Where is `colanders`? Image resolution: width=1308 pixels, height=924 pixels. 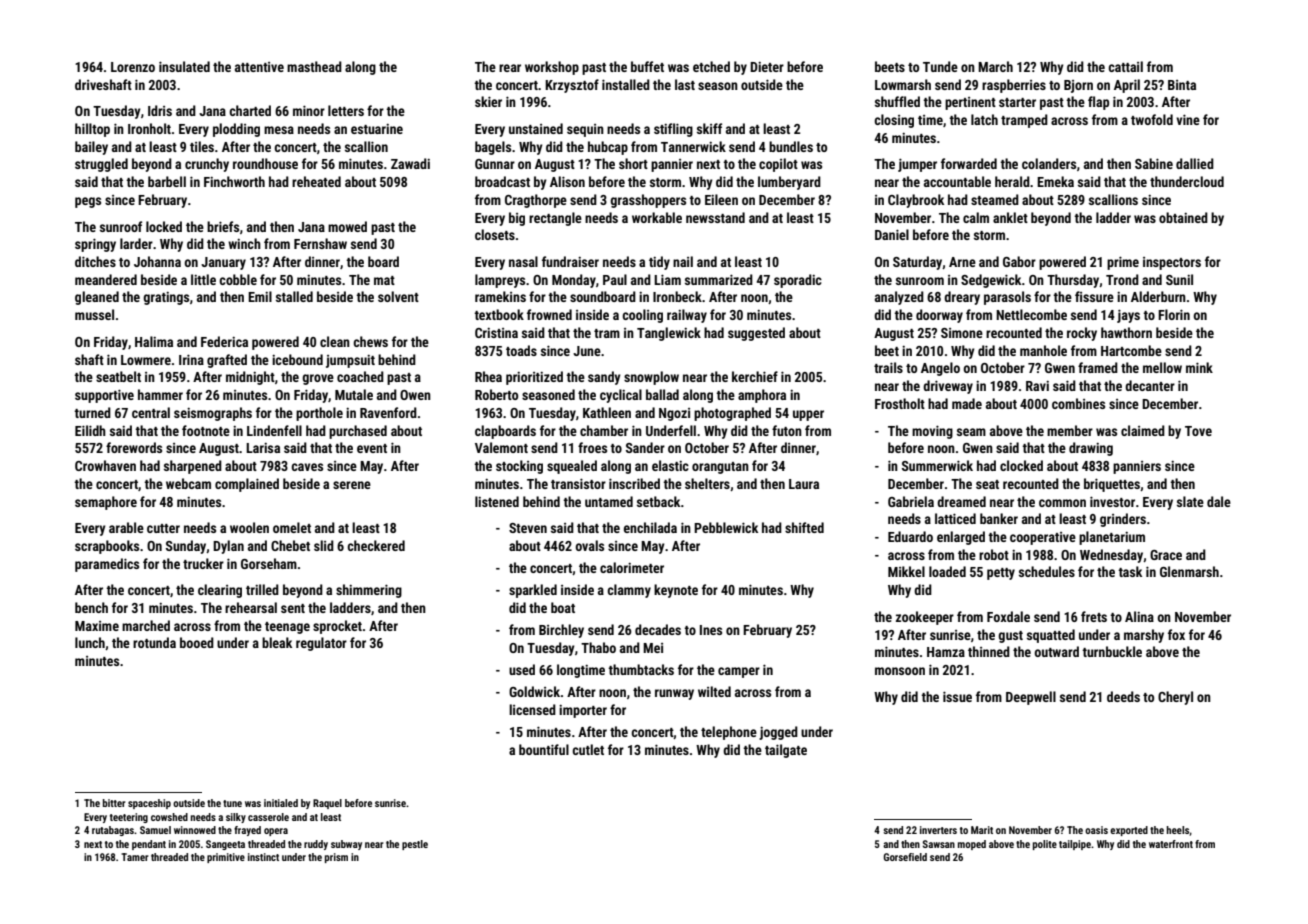
colanders is located at coordinates (1049, 163).
